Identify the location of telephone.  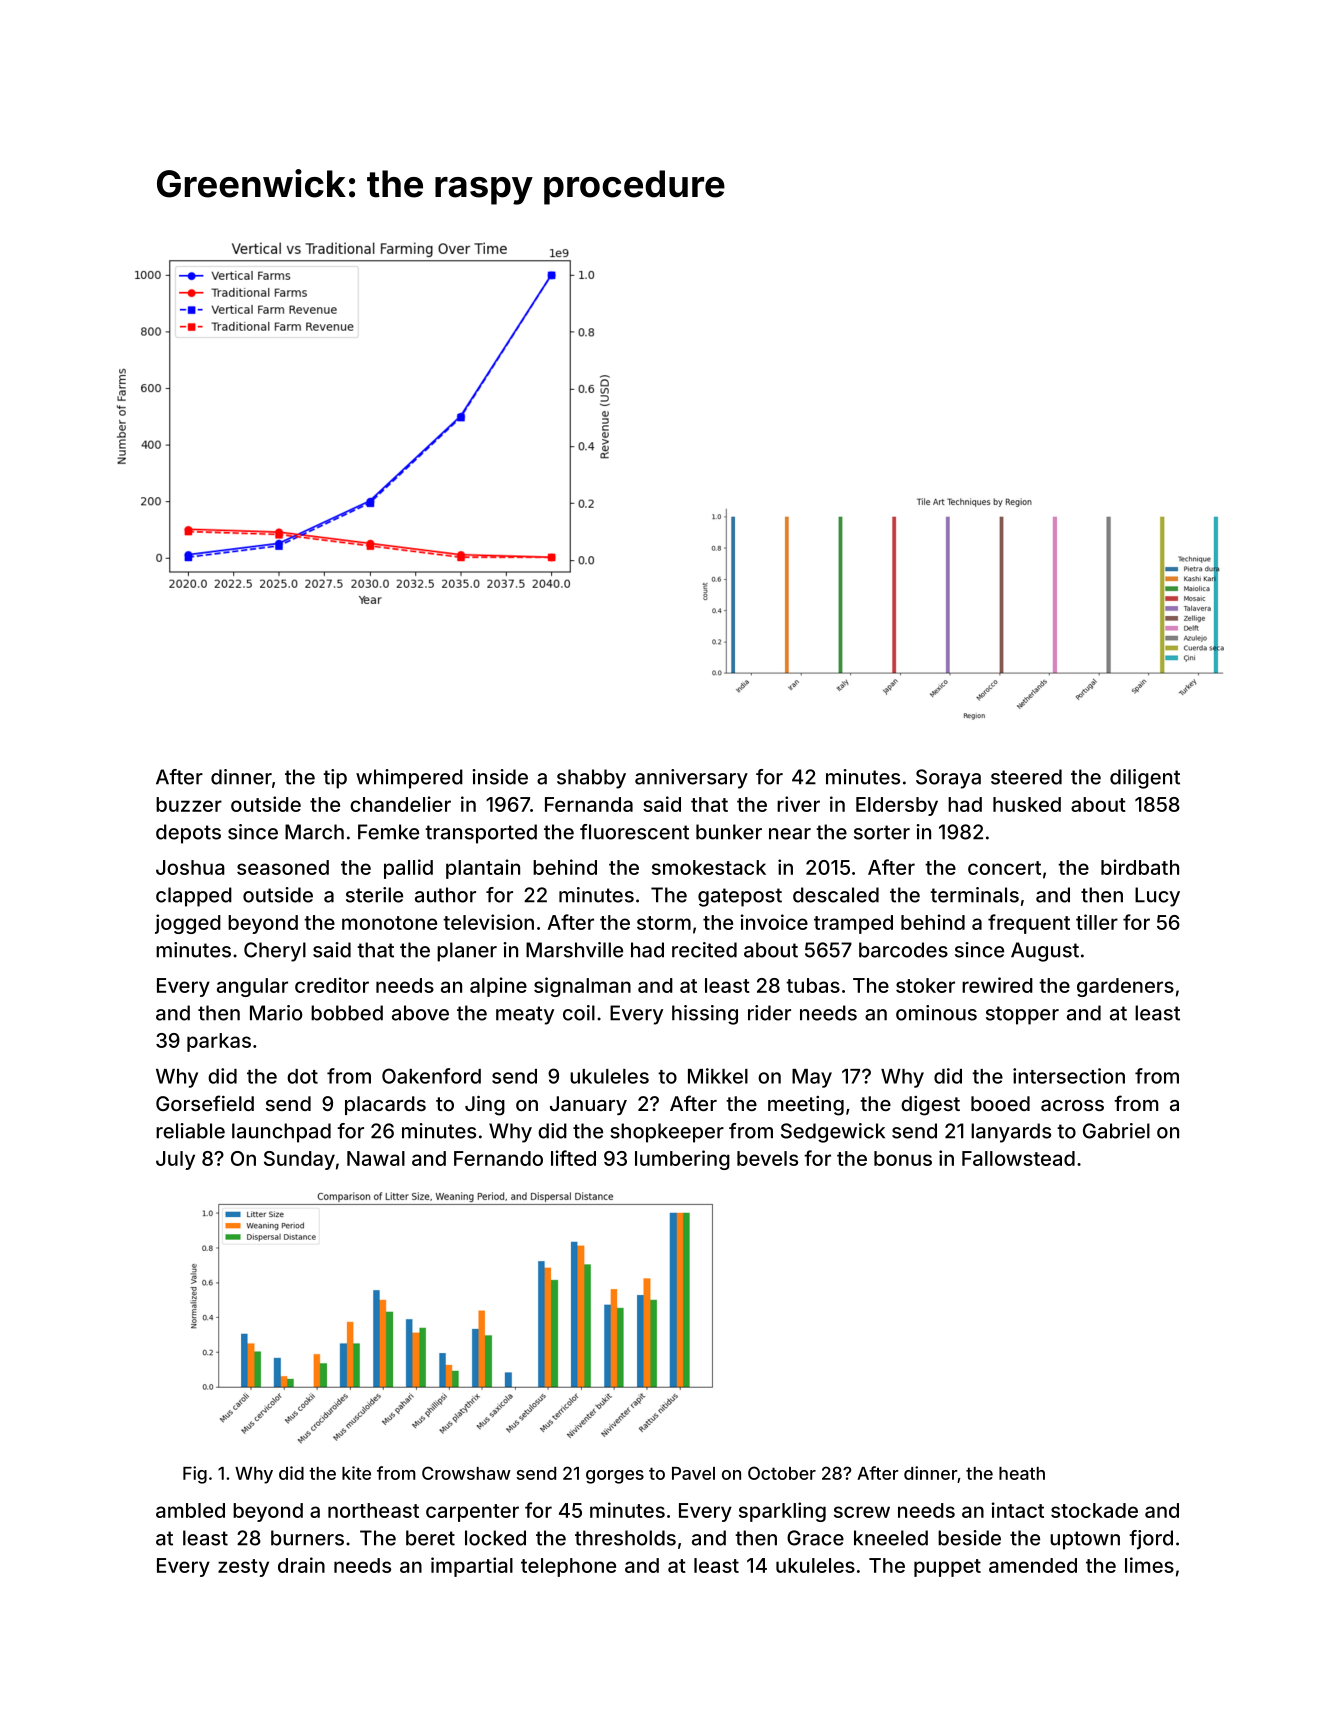
(568, 1567).
